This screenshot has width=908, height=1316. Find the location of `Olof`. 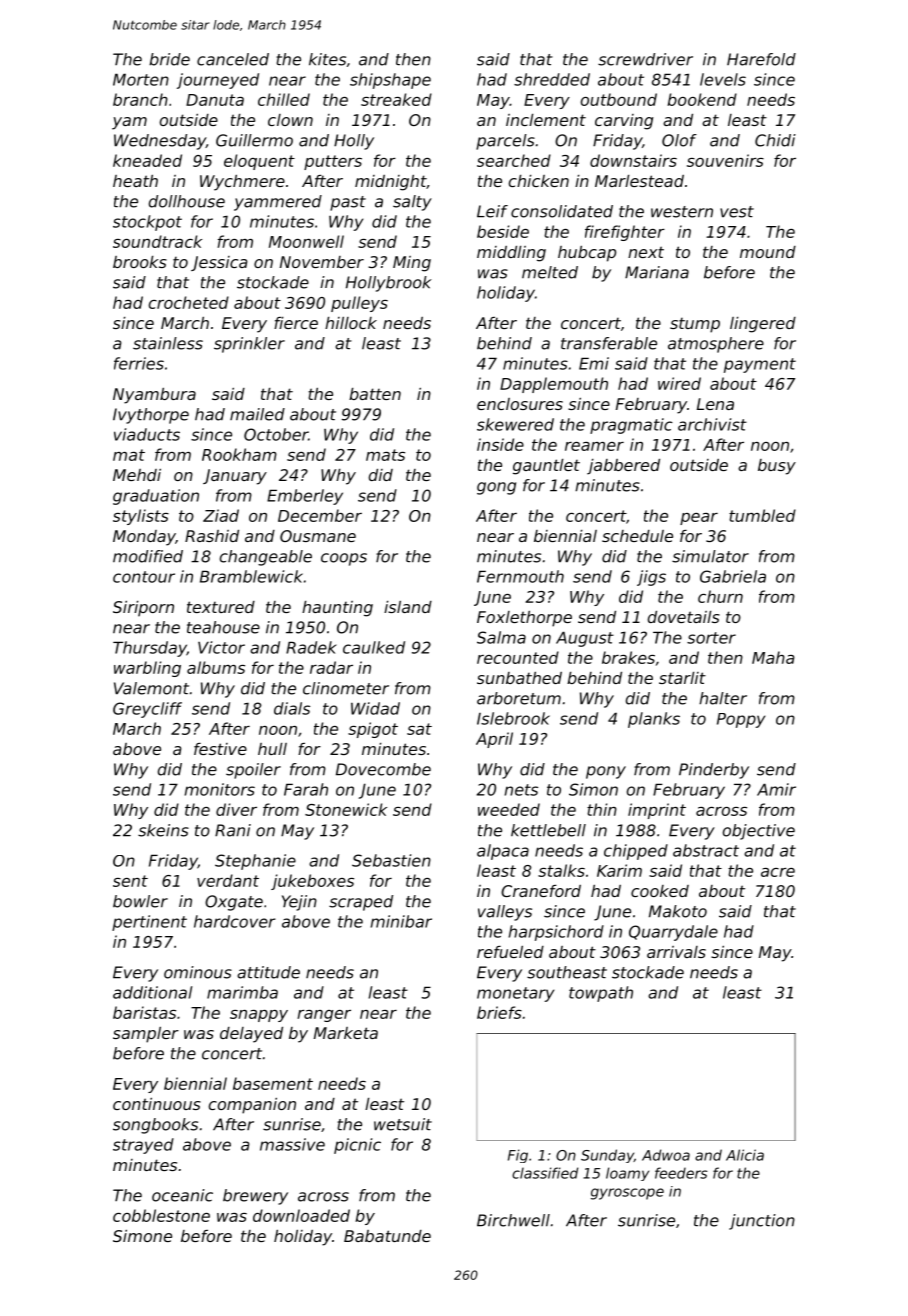

Olof is located at coordinates (679, 140).
